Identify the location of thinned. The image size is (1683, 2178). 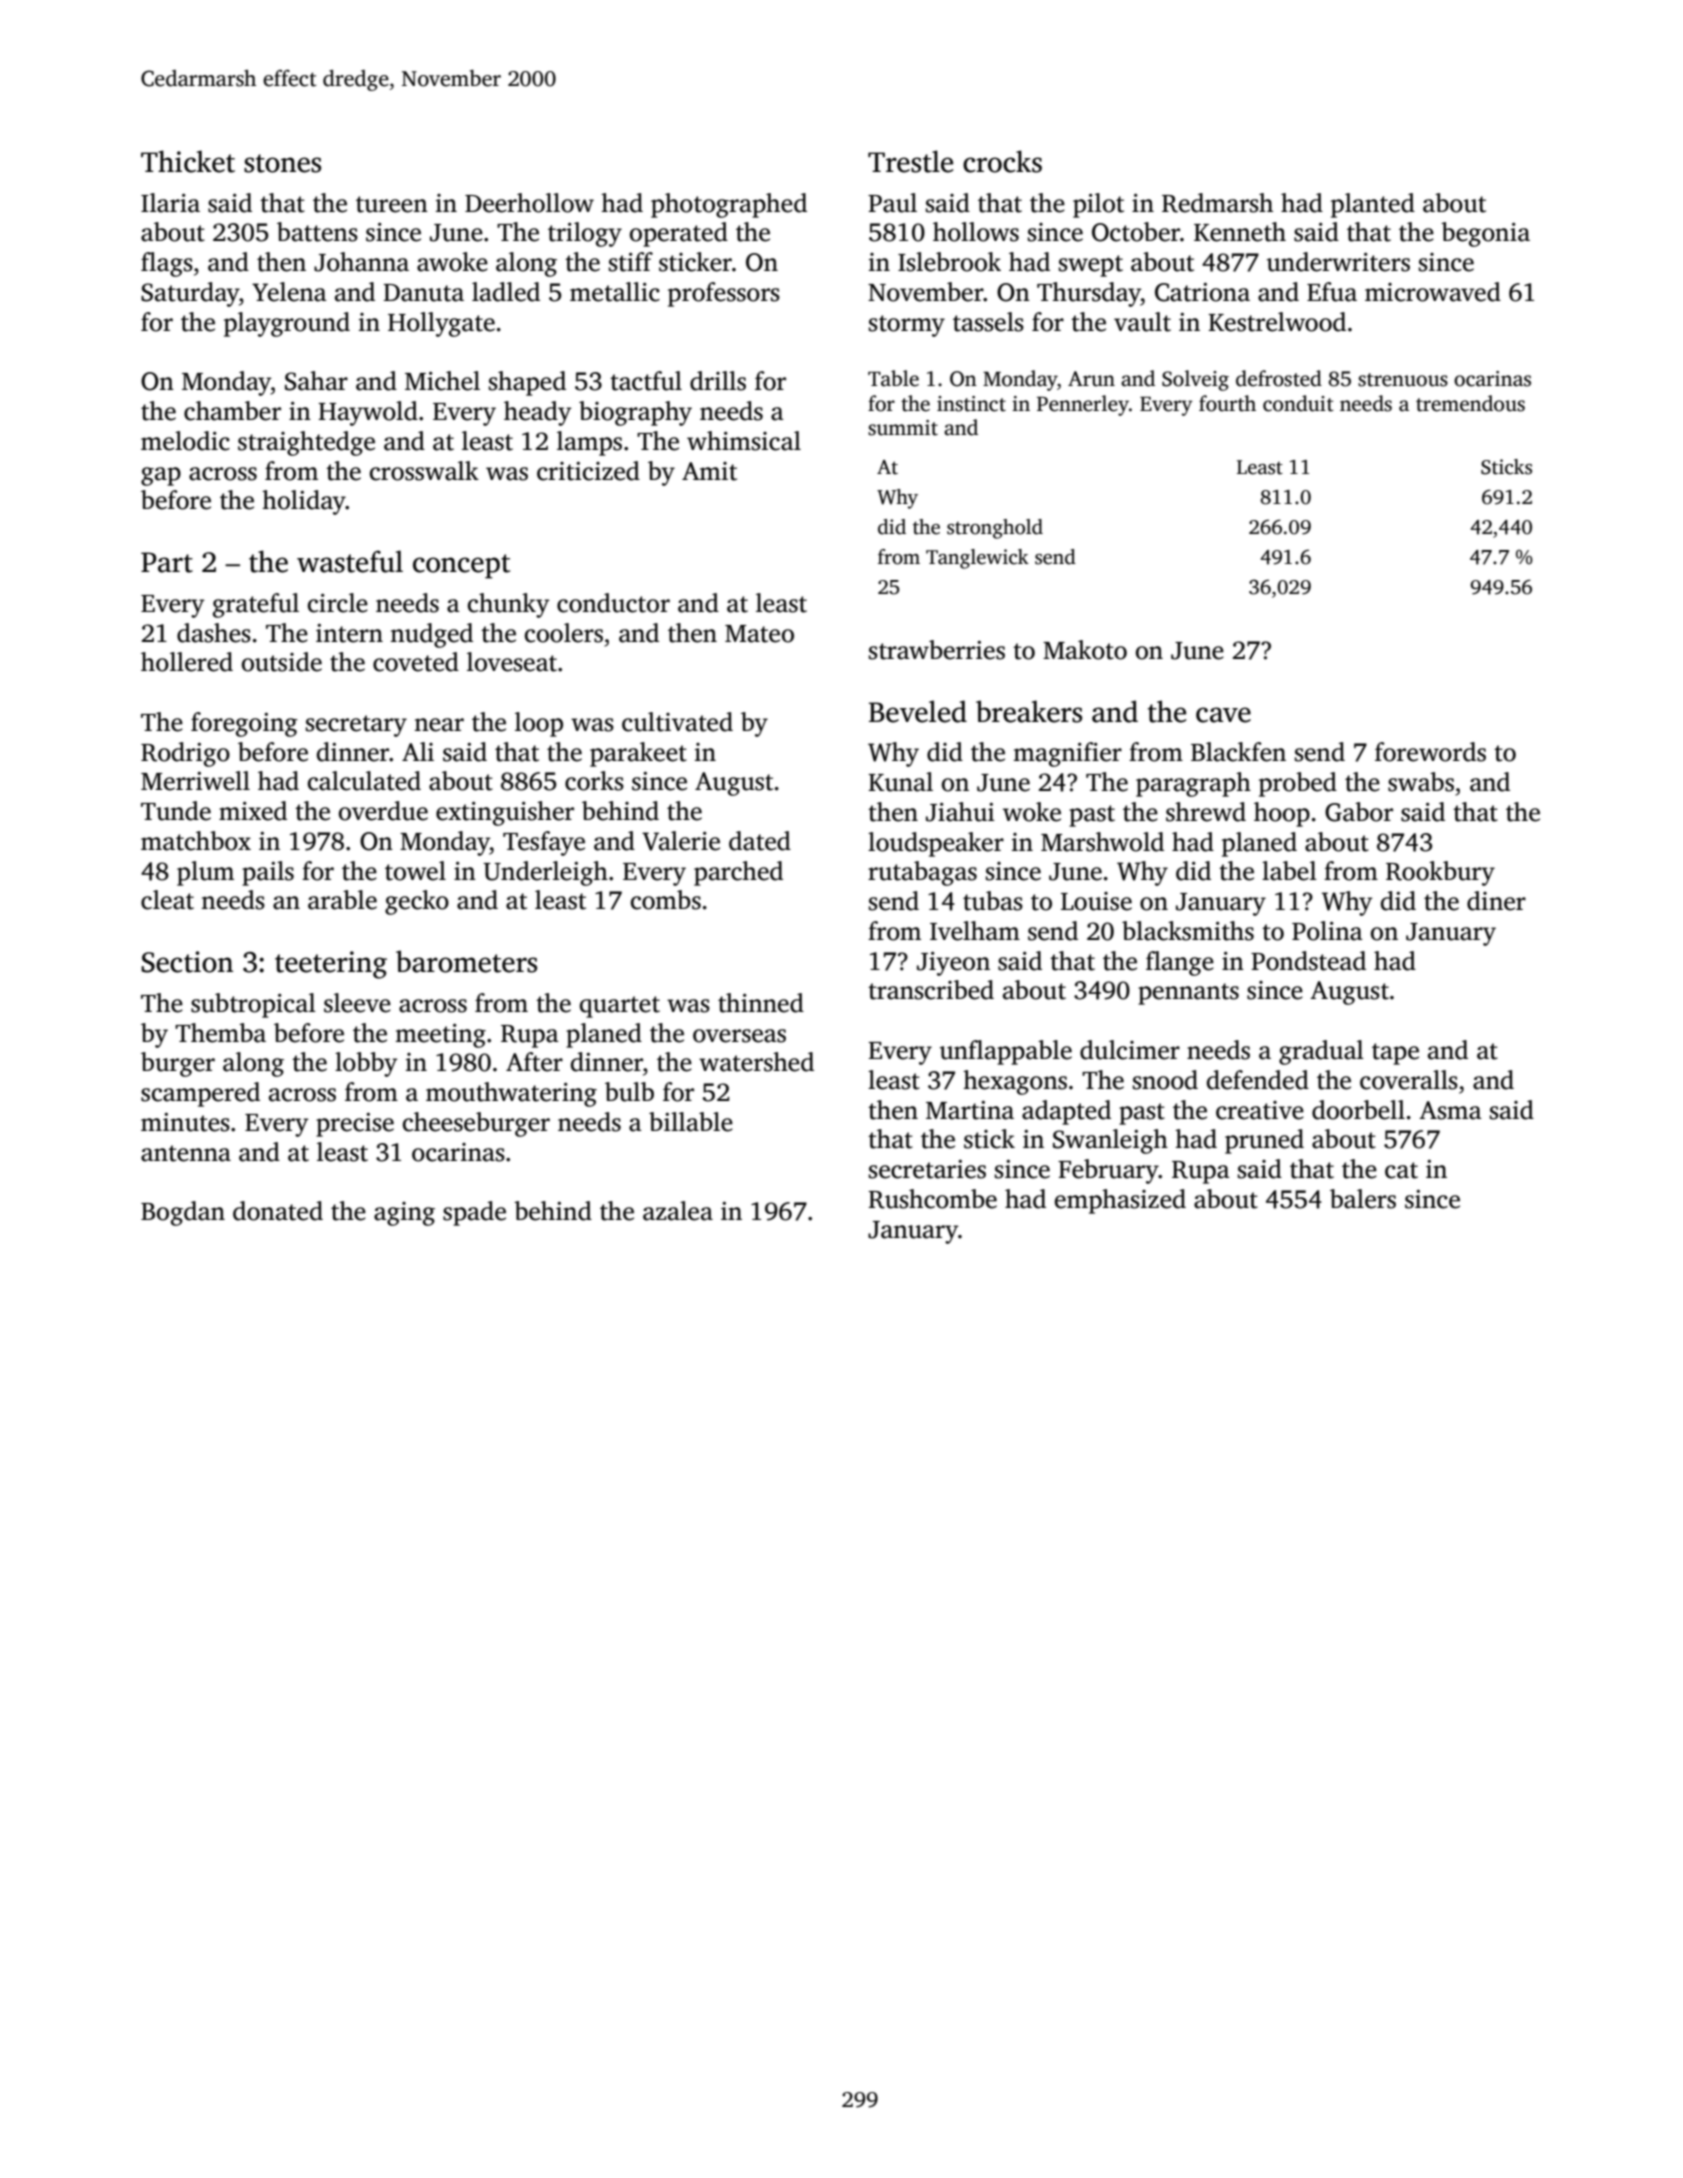
(761, 1003).
